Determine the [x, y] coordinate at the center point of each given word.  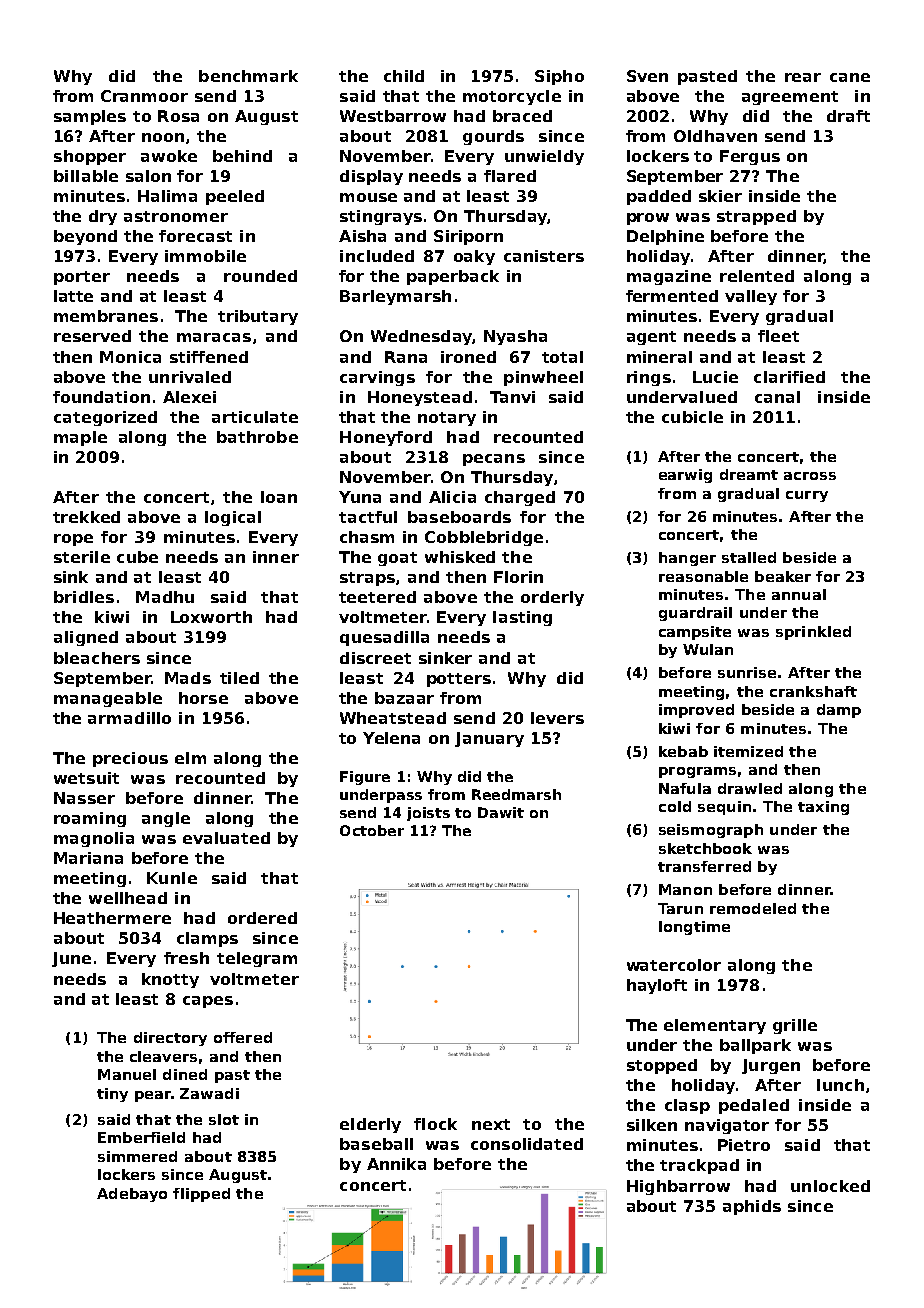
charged [520, 498]
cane [850, 77]
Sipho [559, 77]
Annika [396, 1164]
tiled [239, 678]
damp [839, 711]
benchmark [248, 76]
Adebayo [132, 1195]
